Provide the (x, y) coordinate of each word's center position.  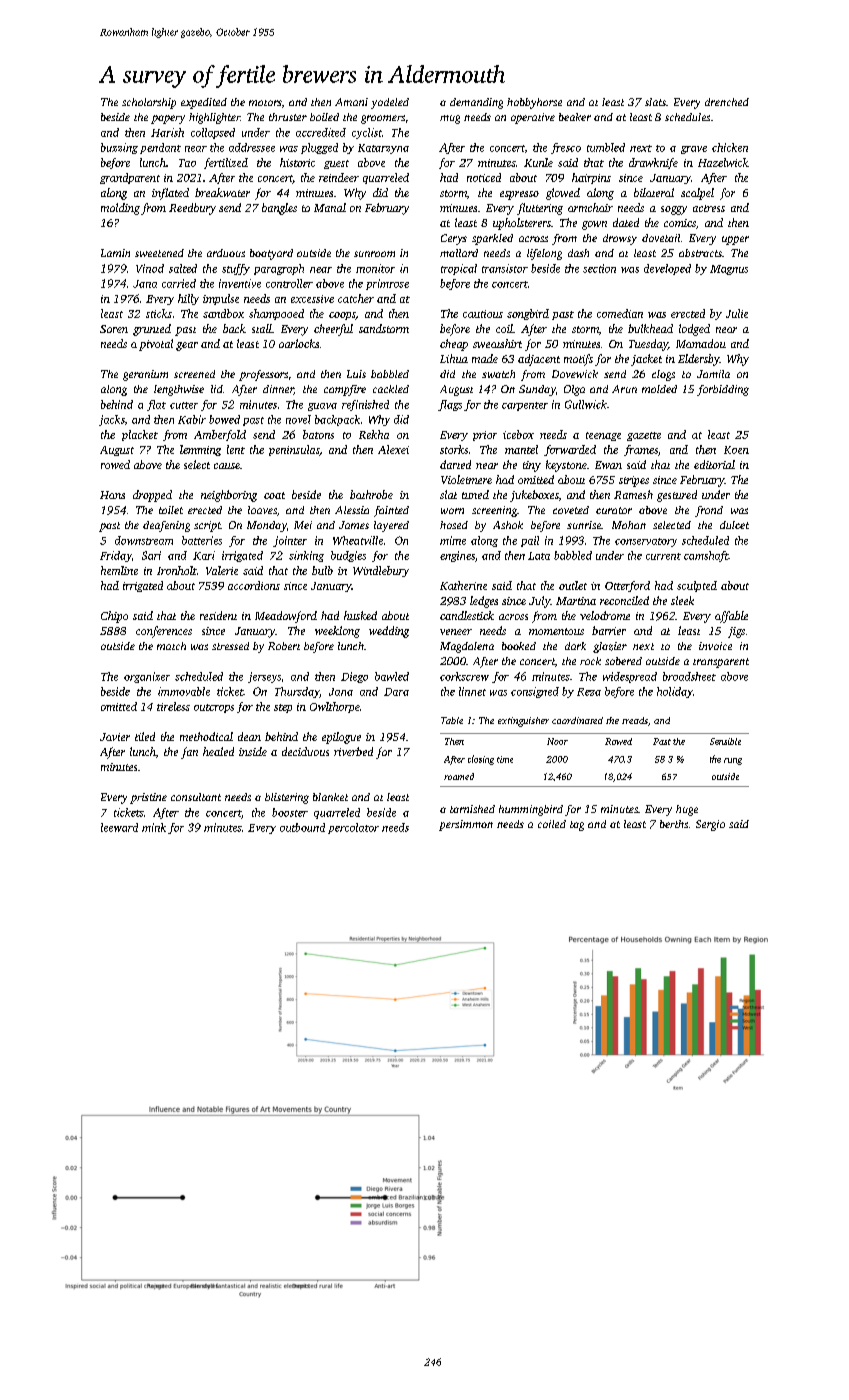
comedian (620, 313)
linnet (472, 691)
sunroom (374, 254)
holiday (675, 692)
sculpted (697, 586)
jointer (290, 541)
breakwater (222, 192)
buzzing (119, 148)
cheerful (333, 330)
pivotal (156, 345)
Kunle (538, 162)
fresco (566, 148)
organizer (147, 677)
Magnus (729, 270)
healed (218, 751)
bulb (322, 570)
